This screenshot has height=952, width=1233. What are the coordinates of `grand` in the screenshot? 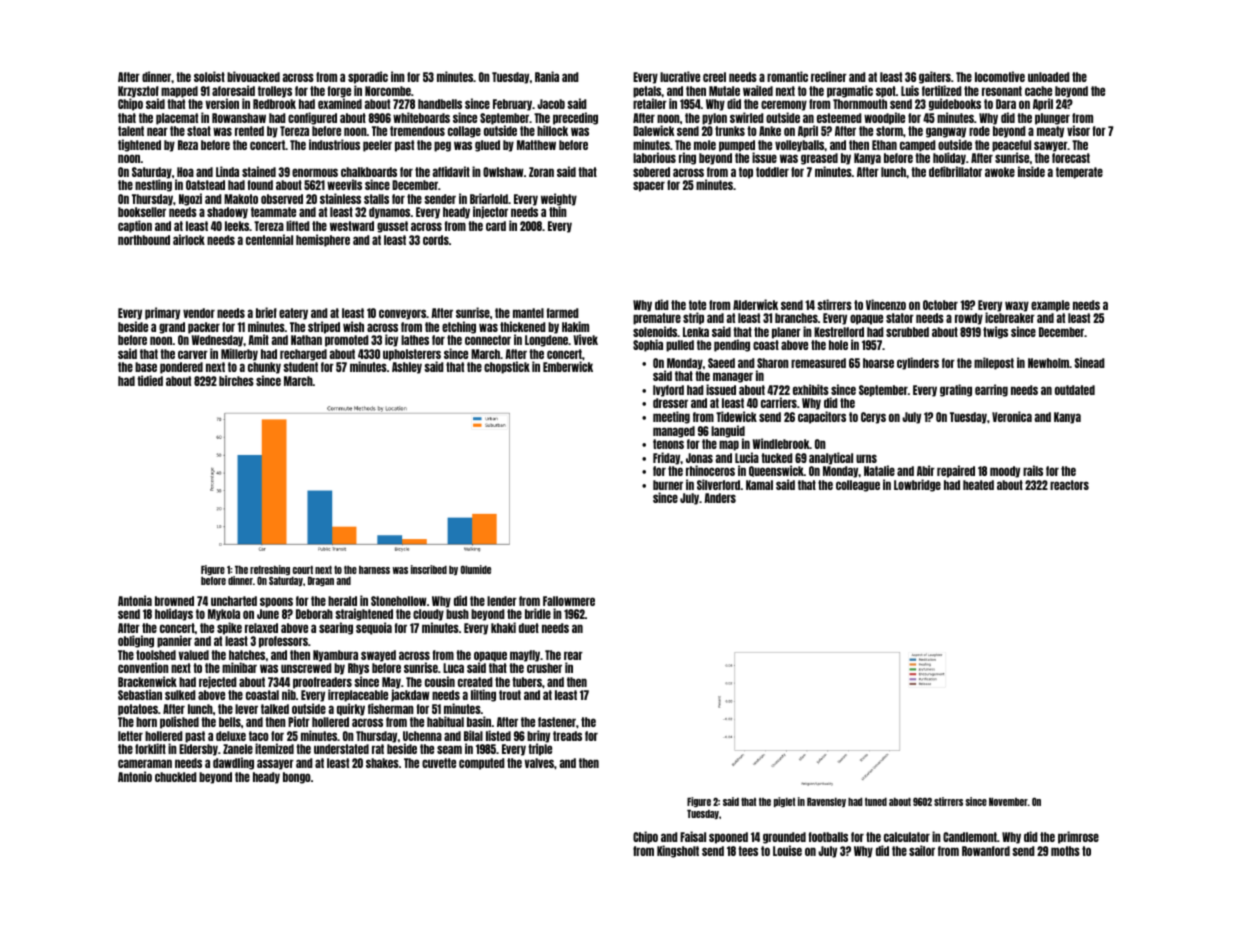 It's located at (172, 328).
